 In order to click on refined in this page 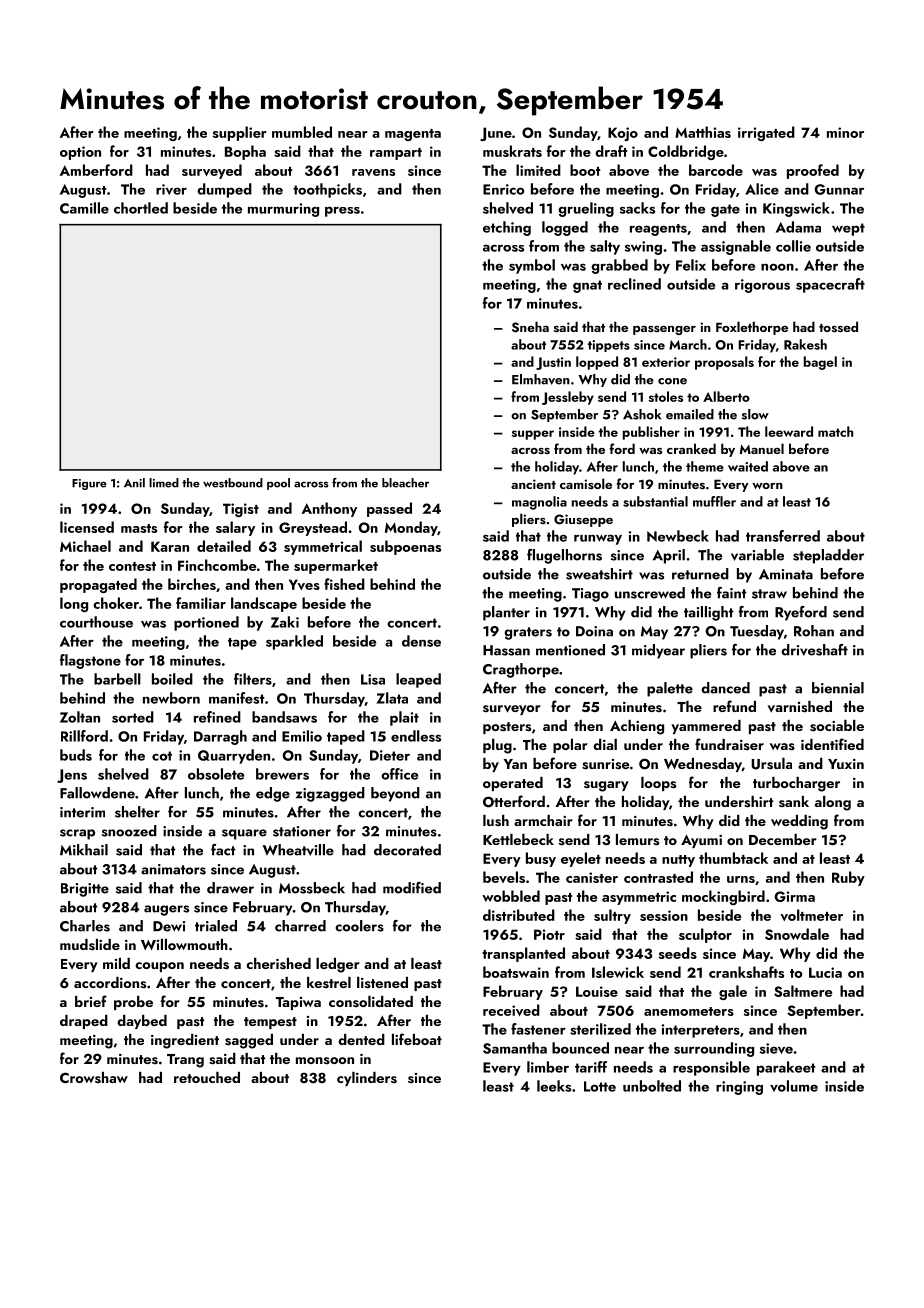, I will do `click(217, 717)`.
